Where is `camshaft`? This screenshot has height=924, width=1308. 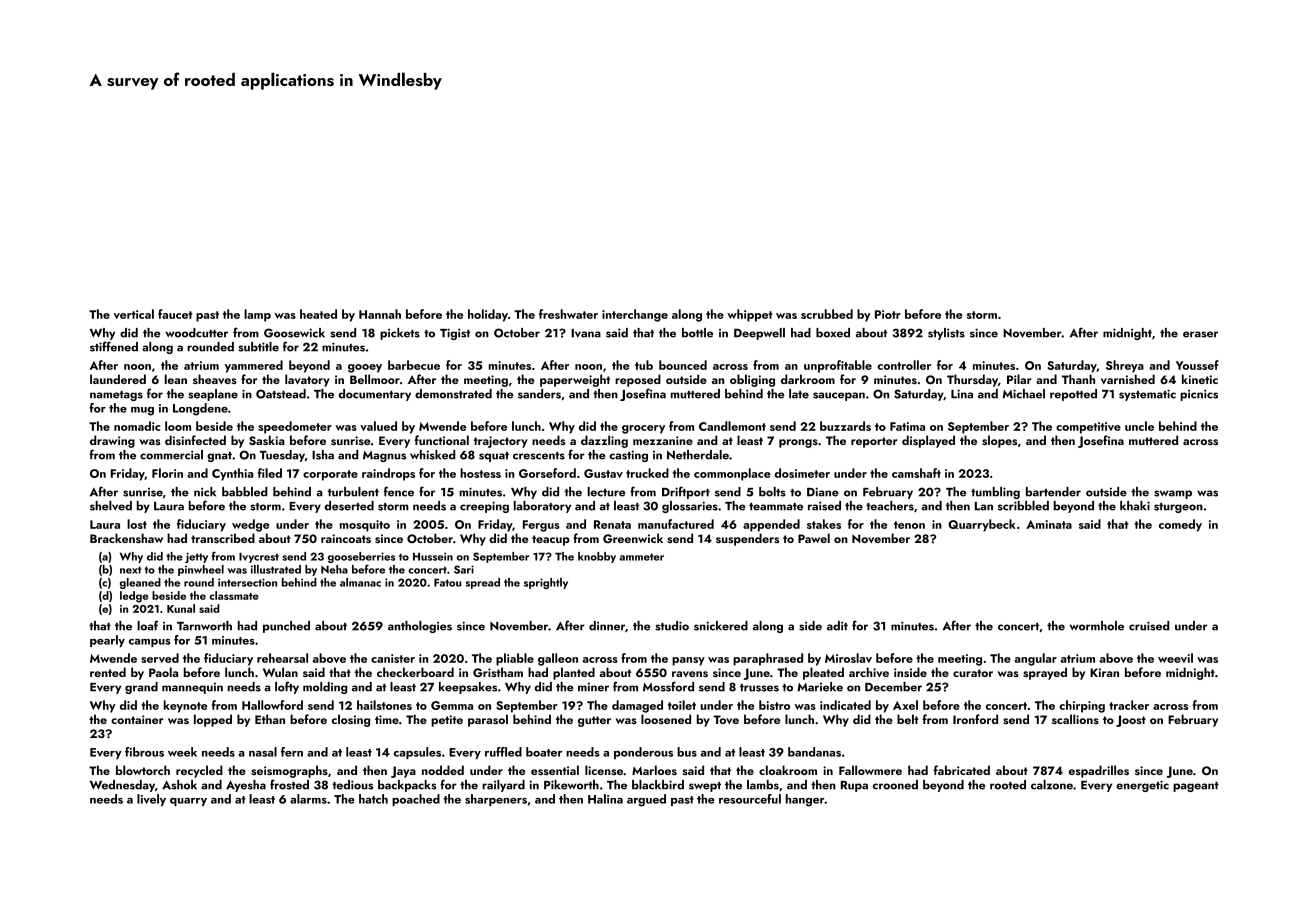
camshaft is located at coordinates (916, 473).
